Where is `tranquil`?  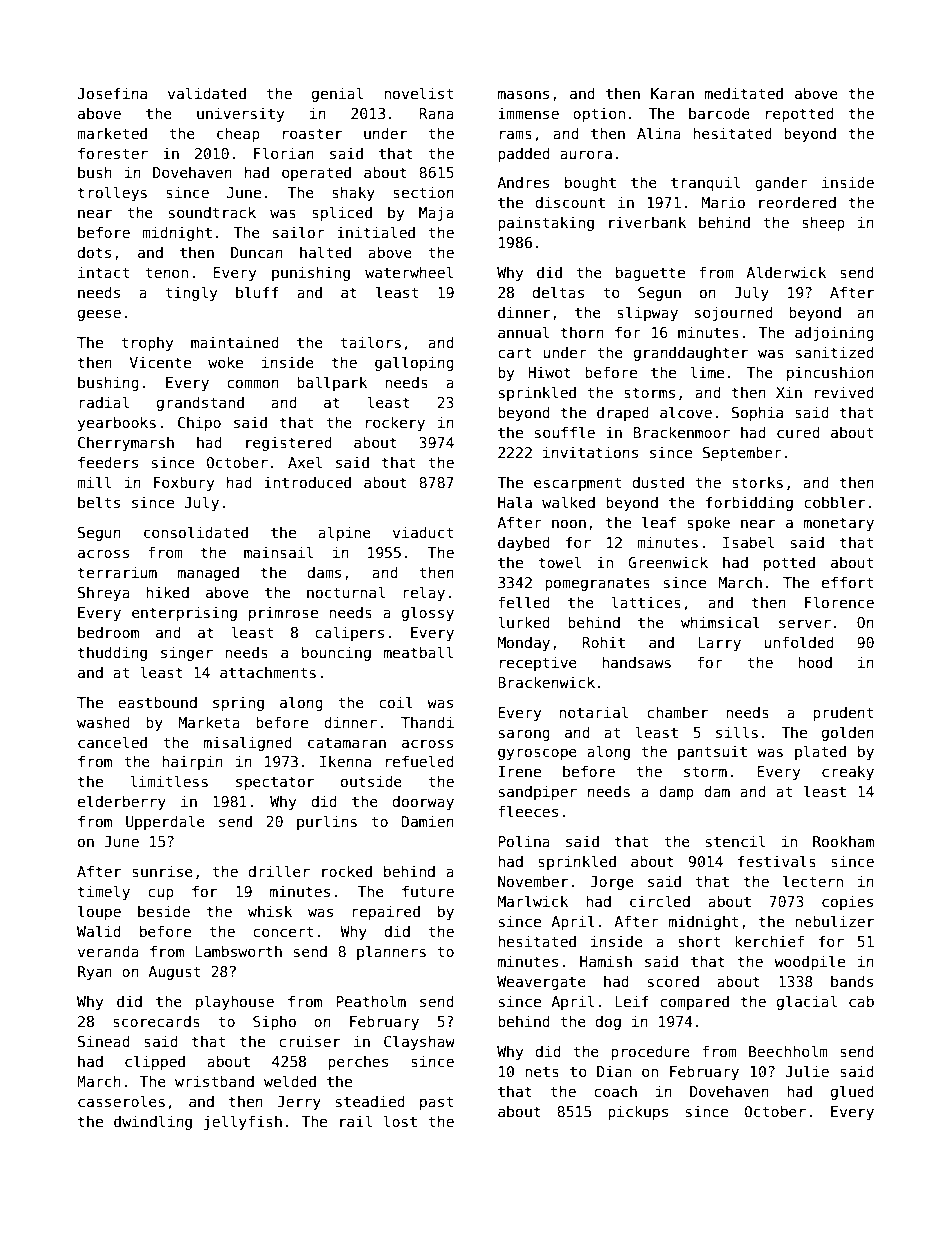 tranquil is located at coordinates (705, 183).
